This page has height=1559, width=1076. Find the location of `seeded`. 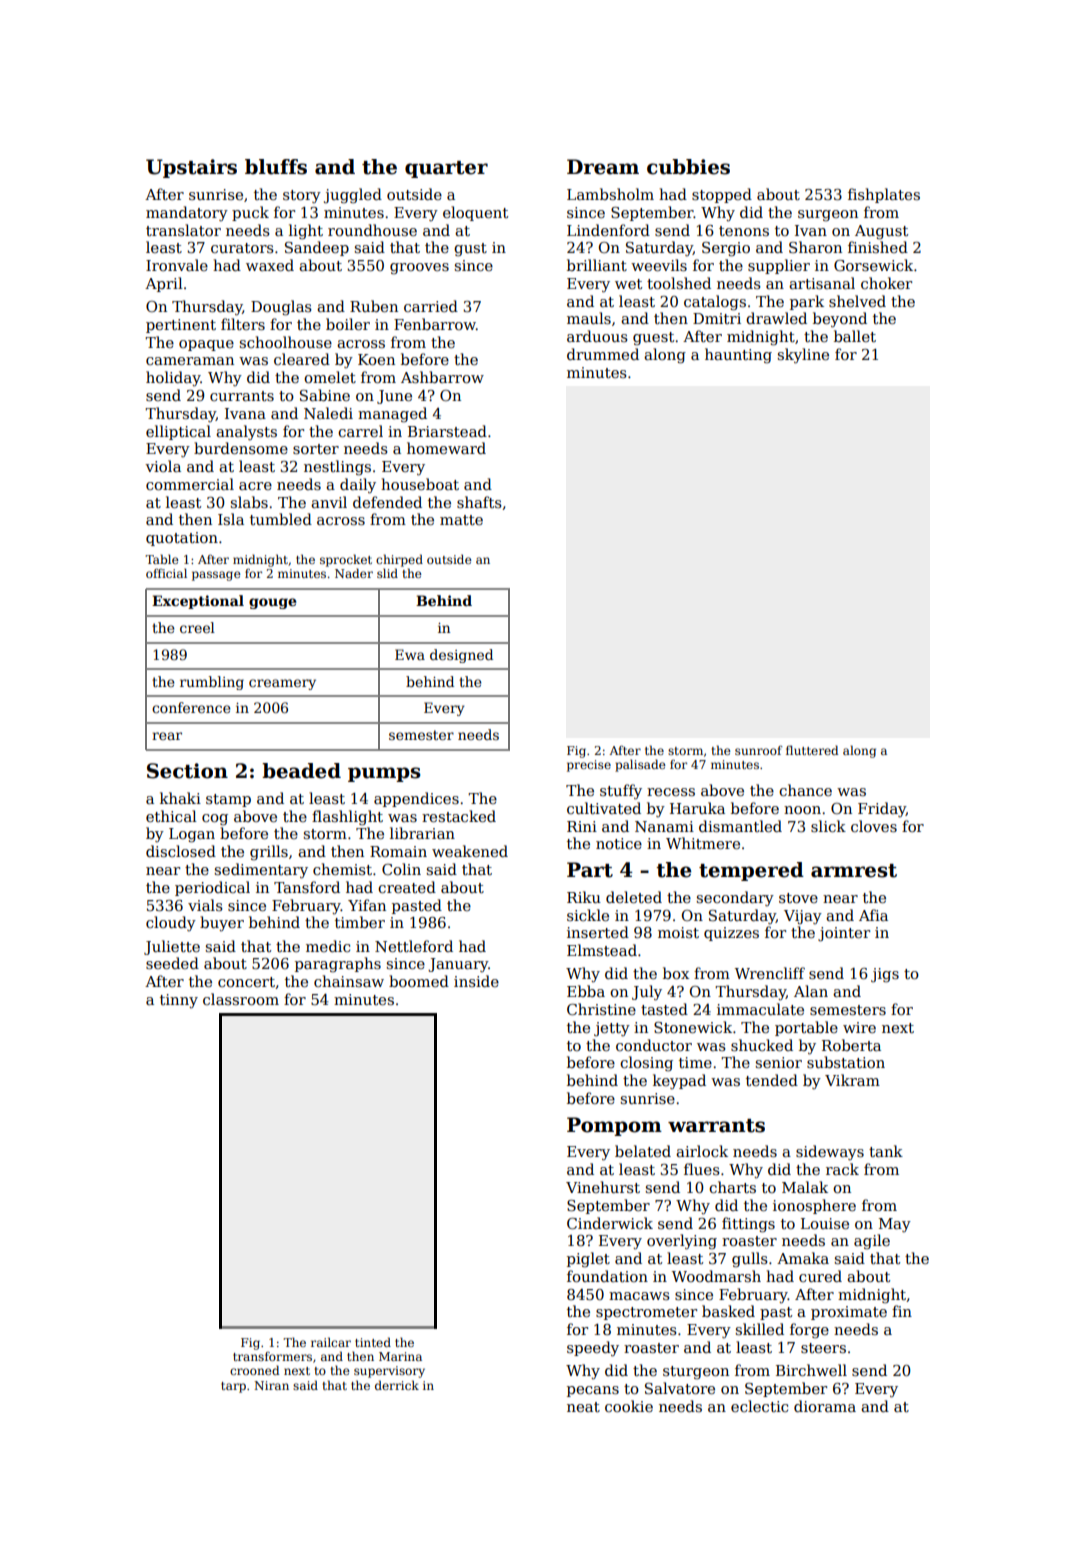

seeded is located at coordinates (172, 963).
